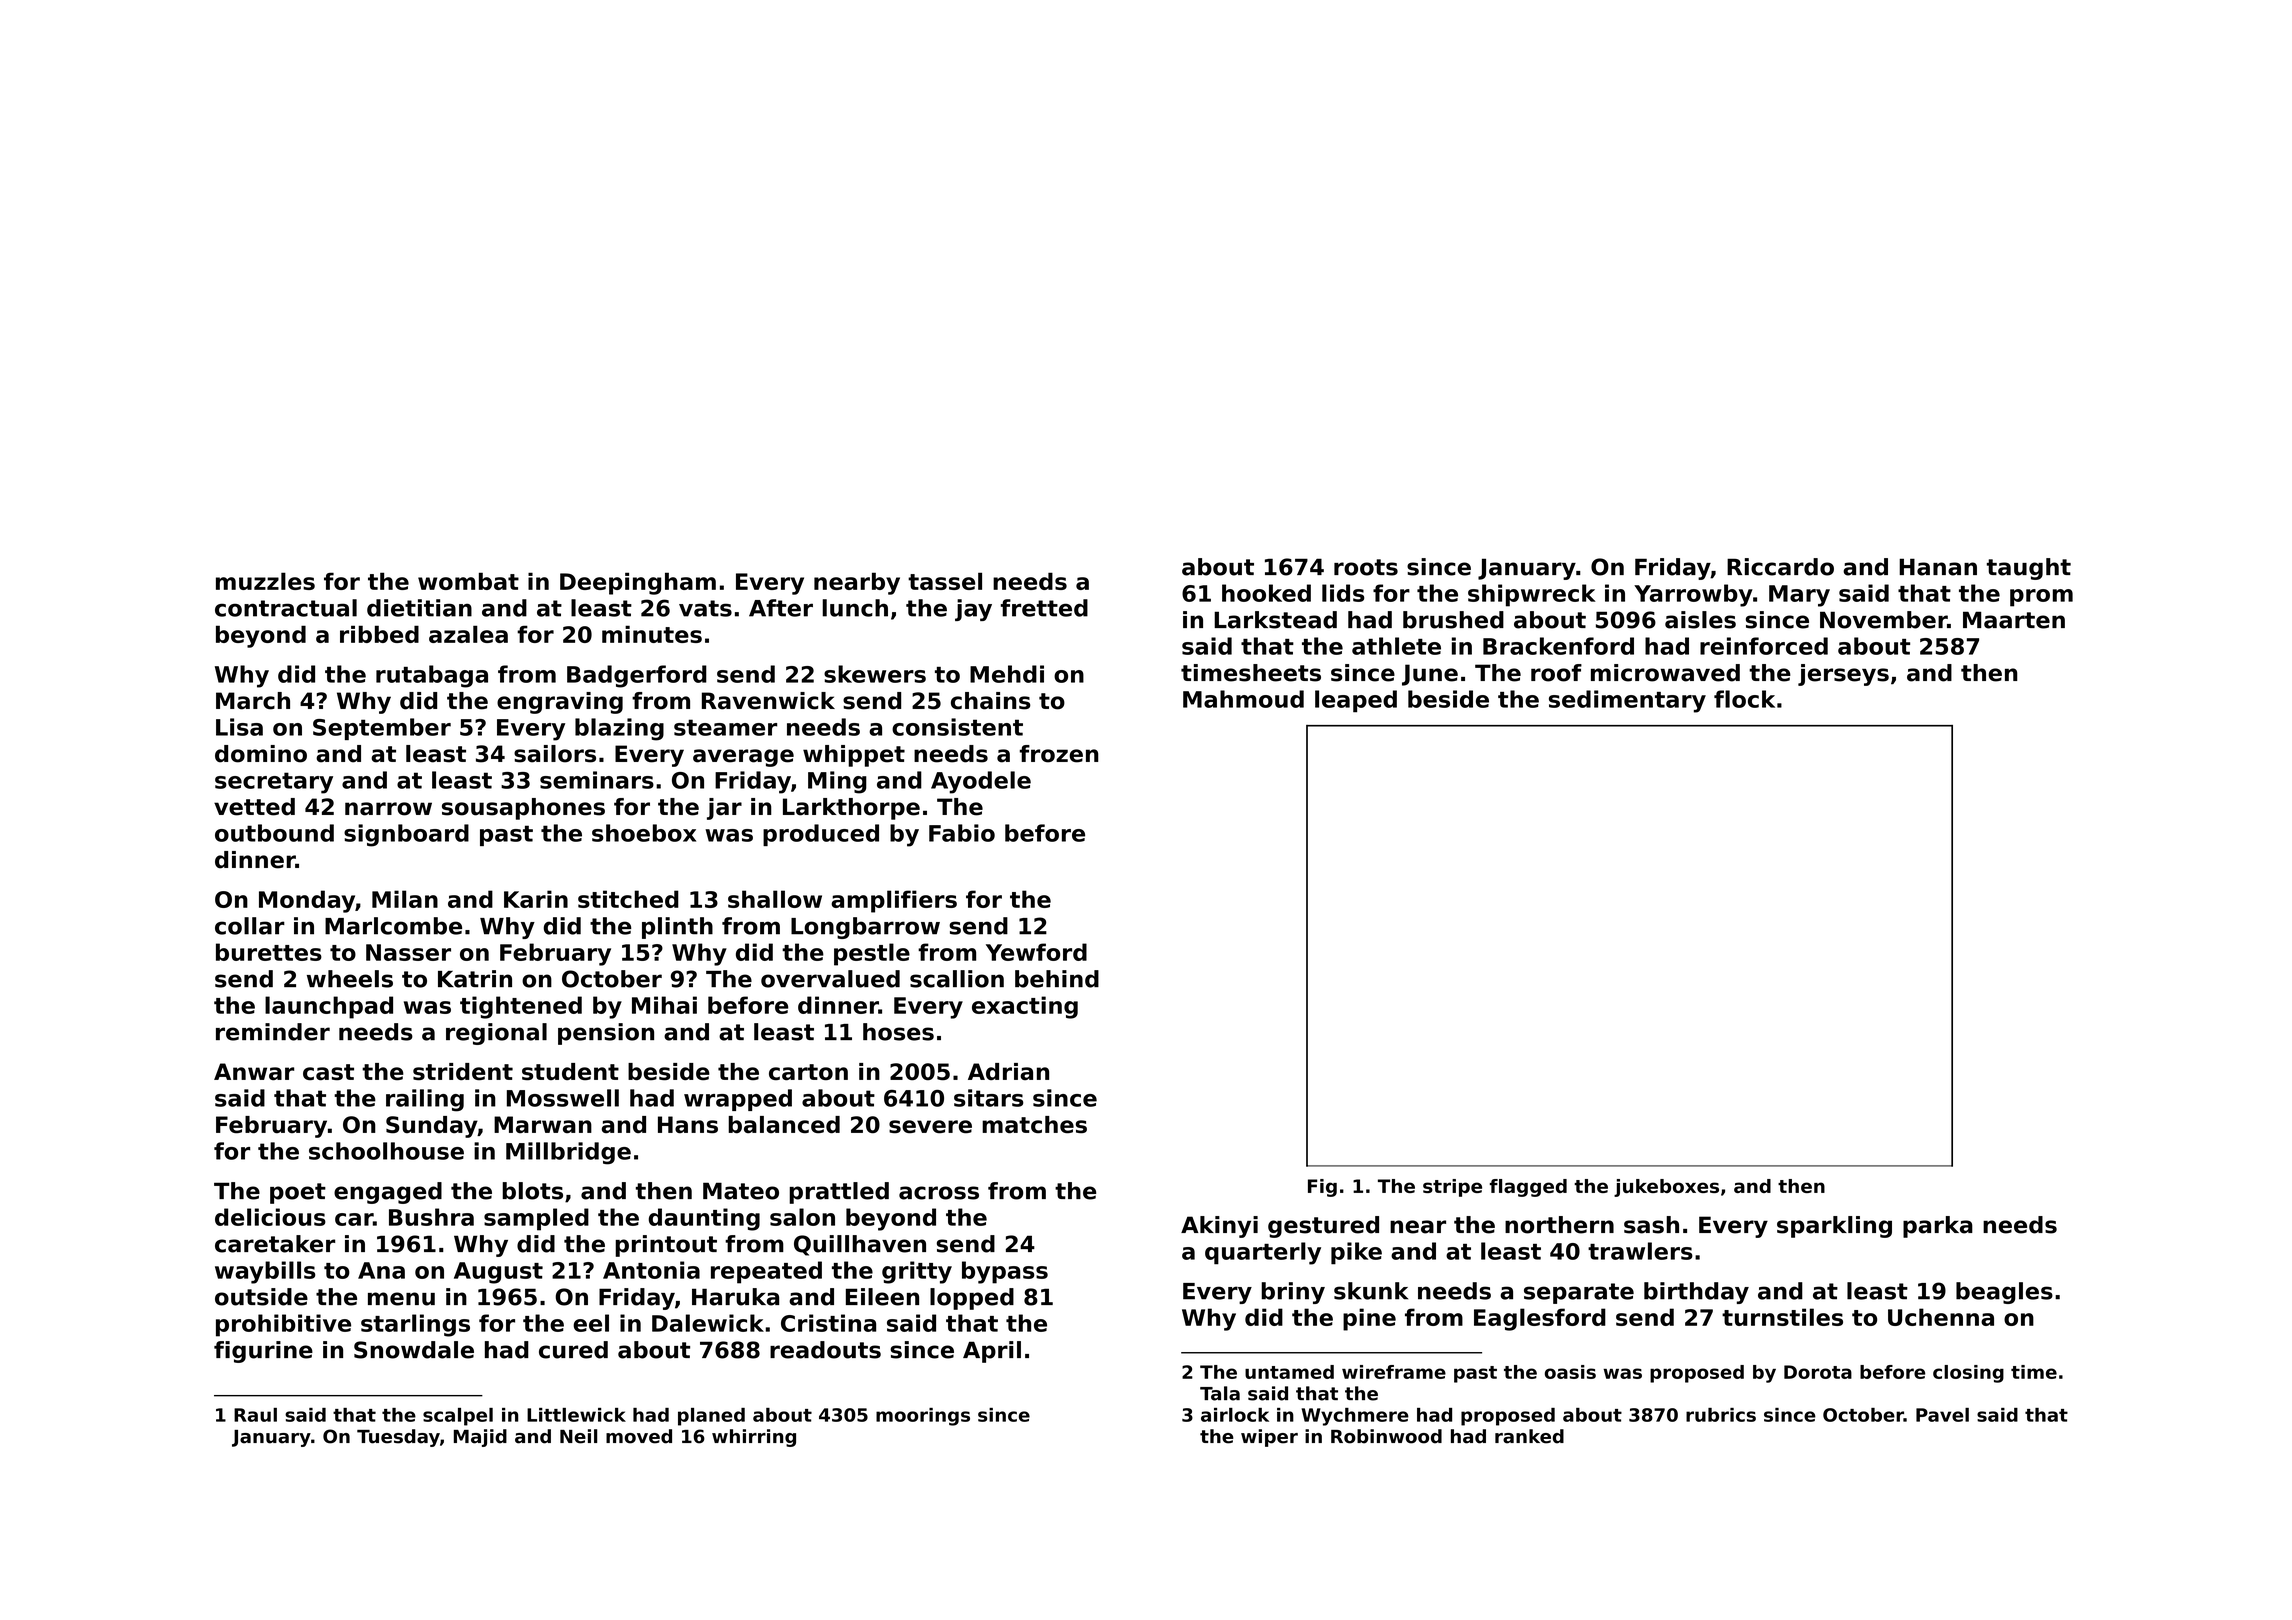 Image resolution: width=2292 pixels, height=1620 pixels. Describe the element at coordinates (945, 581) in the document. I see `tassel` at that location.
